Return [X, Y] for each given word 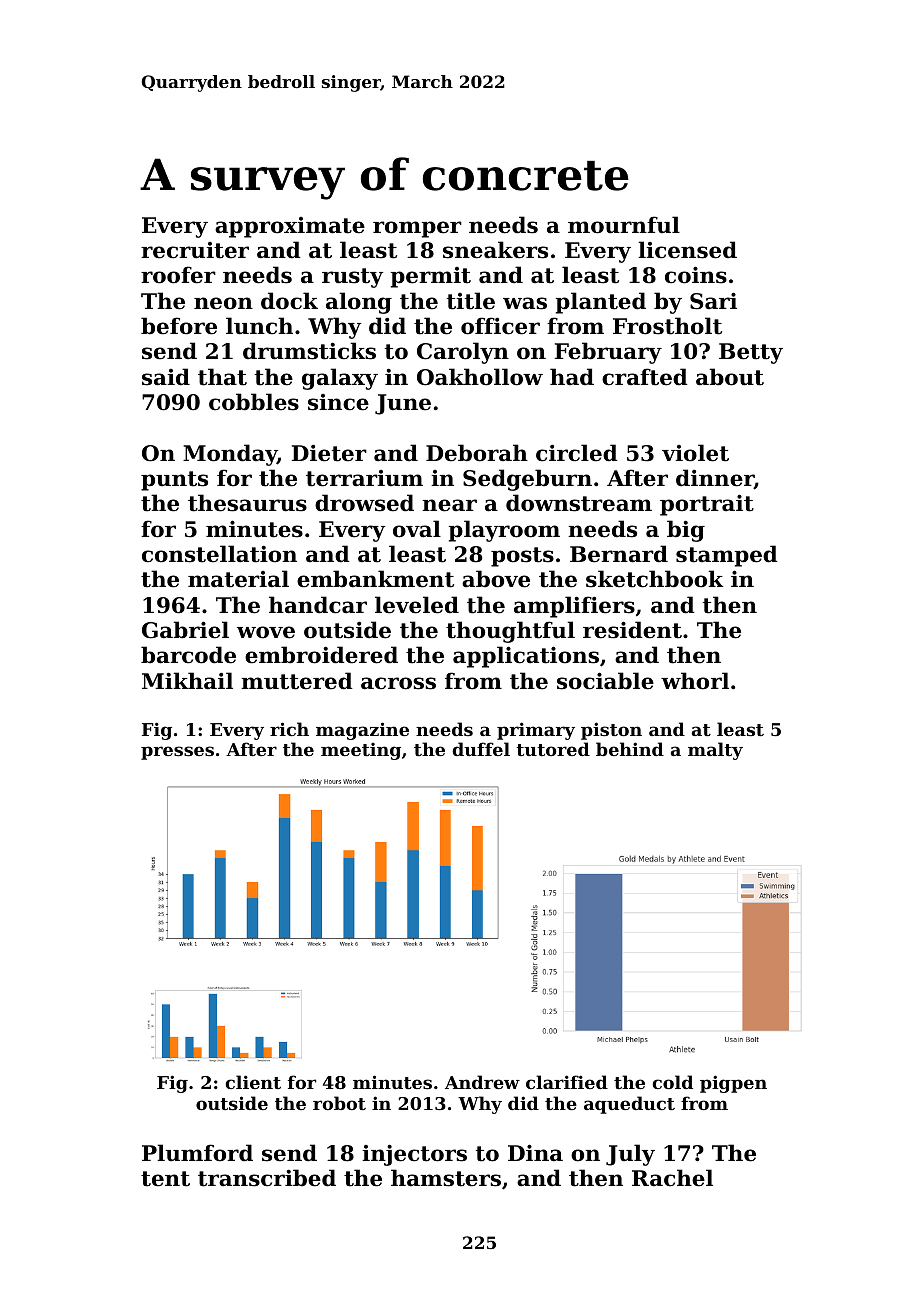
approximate [290, 227]
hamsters [446, 1178]
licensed [687, 250]
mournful [624, 225]
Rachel [672, 1178]
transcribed [267, 1178]
